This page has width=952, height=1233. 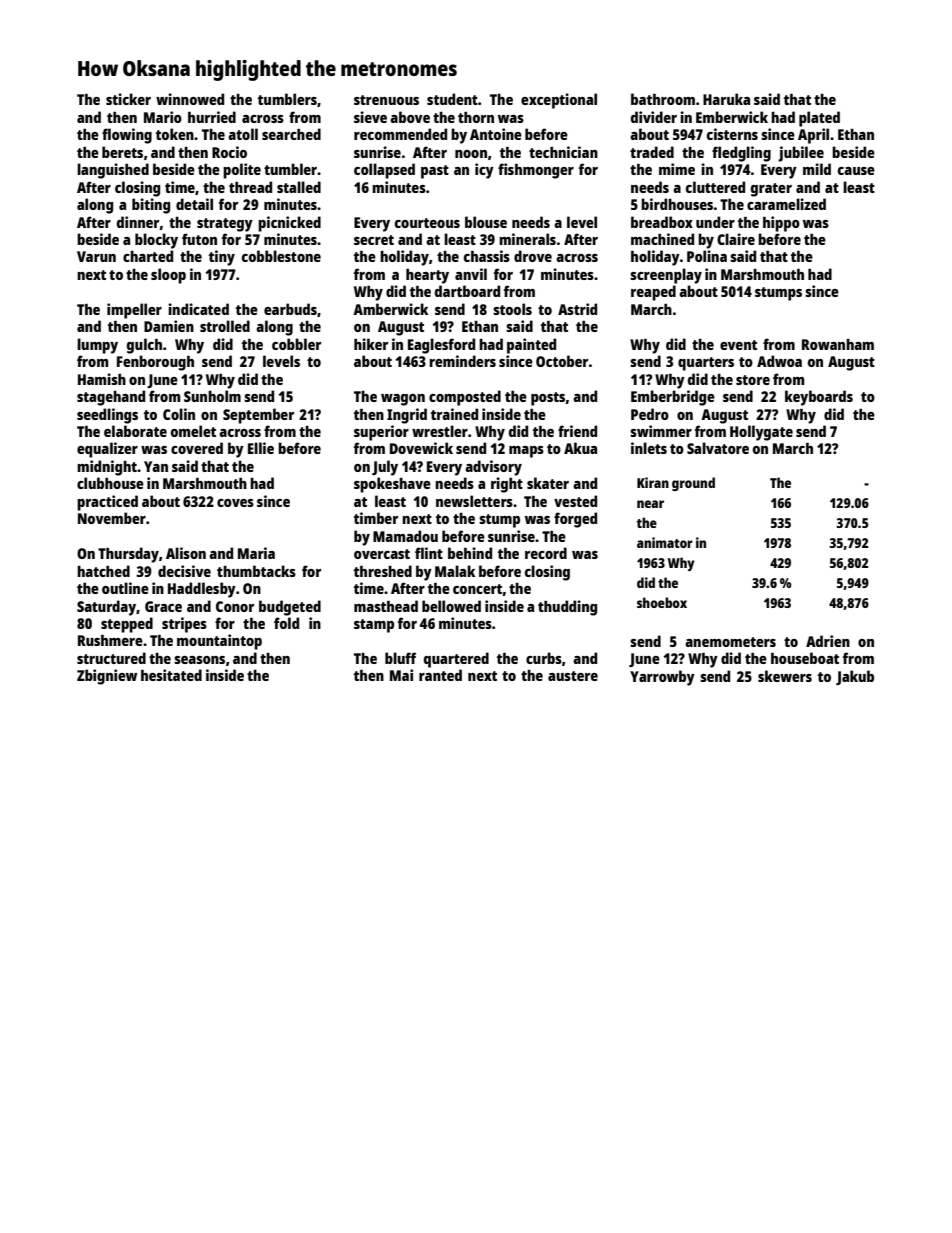 What do you see at coordinates (128, 99) in the page?
I see `sticker` at bounding box center [128, 99].
